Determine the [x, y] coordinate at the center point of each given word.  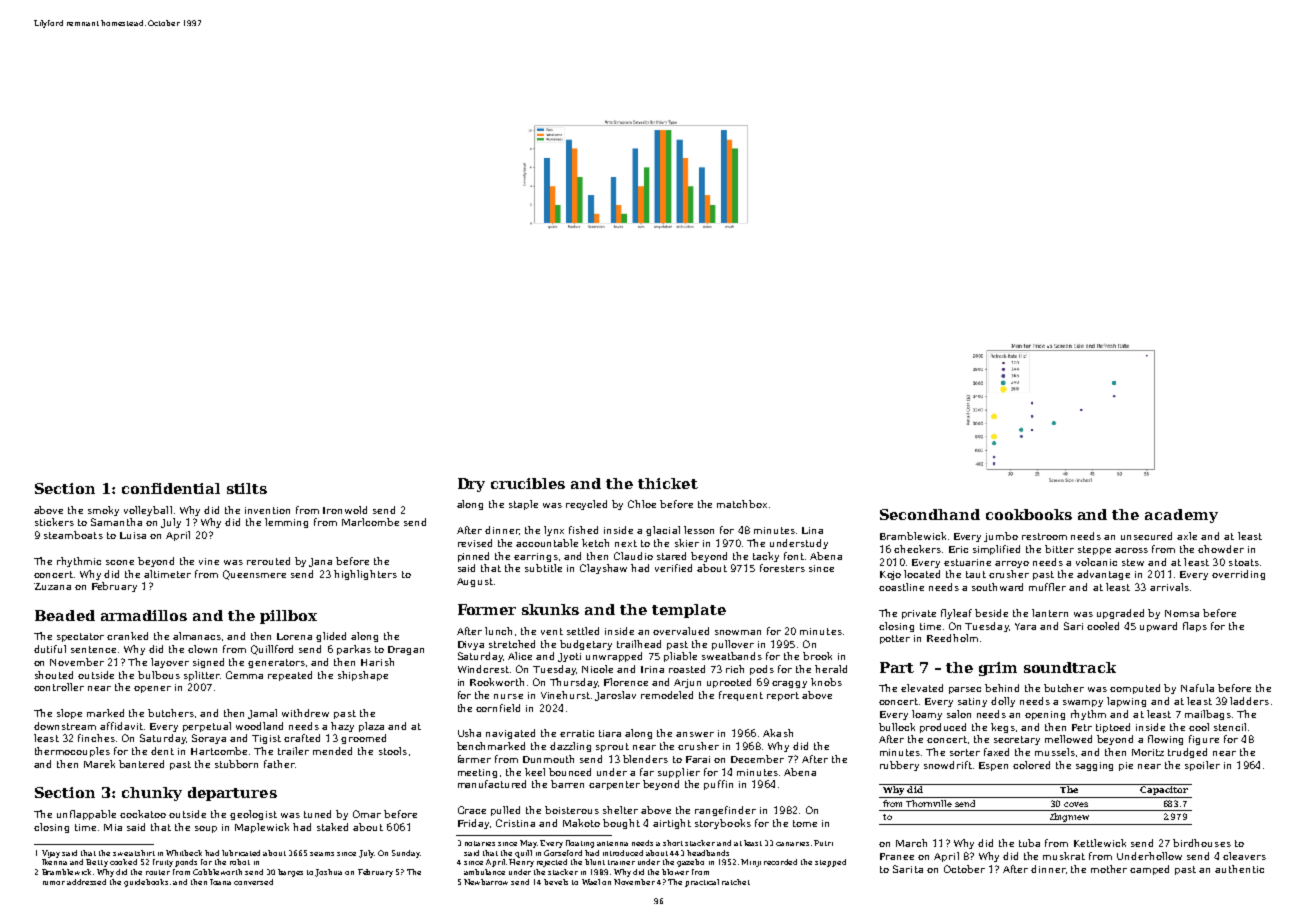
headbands [708, 853]
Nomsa [1182, 613]
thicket [668, 483]
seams [322, 854]
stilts [247, 488]
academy [1181, 516]
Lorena [294, 636]
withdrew [305, 713]
